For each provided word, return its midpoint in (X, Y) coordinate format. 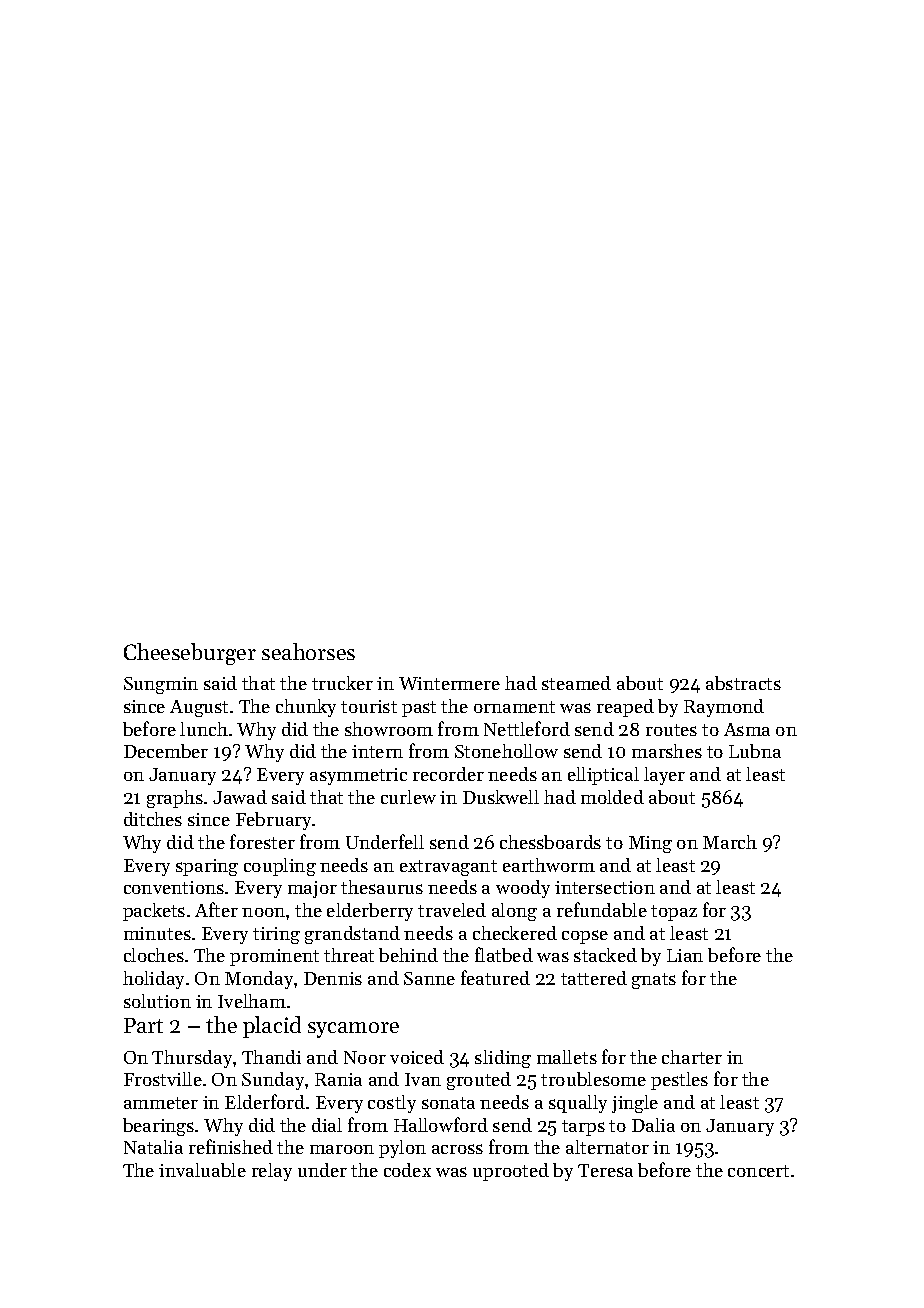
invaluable (202, 1170)
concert (758, 1171)
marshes (667, 751)
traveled (452, 910)
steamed (576, 683)
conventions (174, 887)
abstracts (743, 683)
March (730, 842)
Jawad (240, 797)
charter (692, 1057)
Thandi (271, 1057)
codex (407, 1170)
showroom (389, 729)
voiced (417, 1057)
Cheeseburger (190, 654)
